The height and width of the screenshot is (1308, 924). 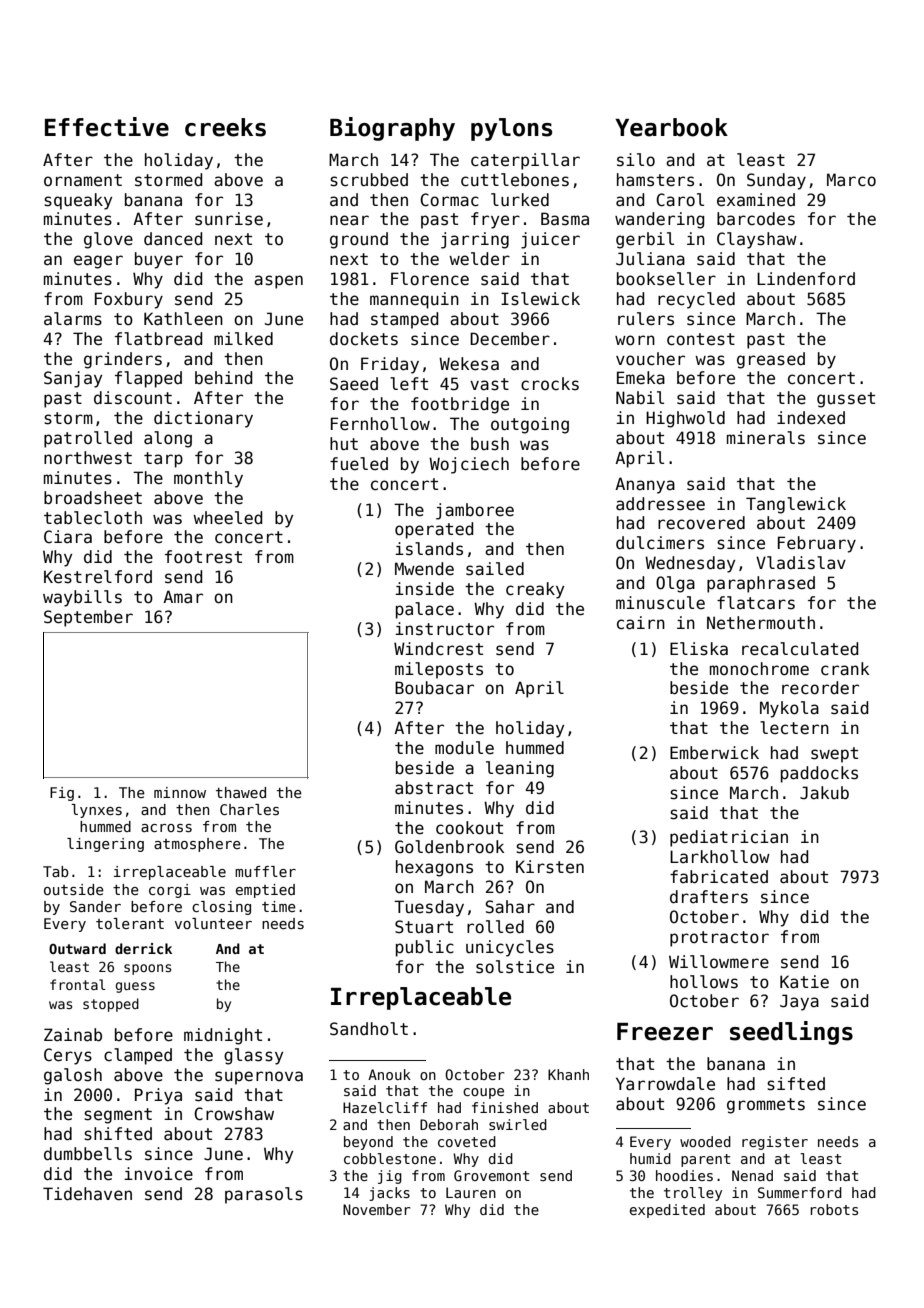 What do you see at coordinates (834, 1209) in the screenshot?
I see `robots` at bounding box center [834, 1209].
